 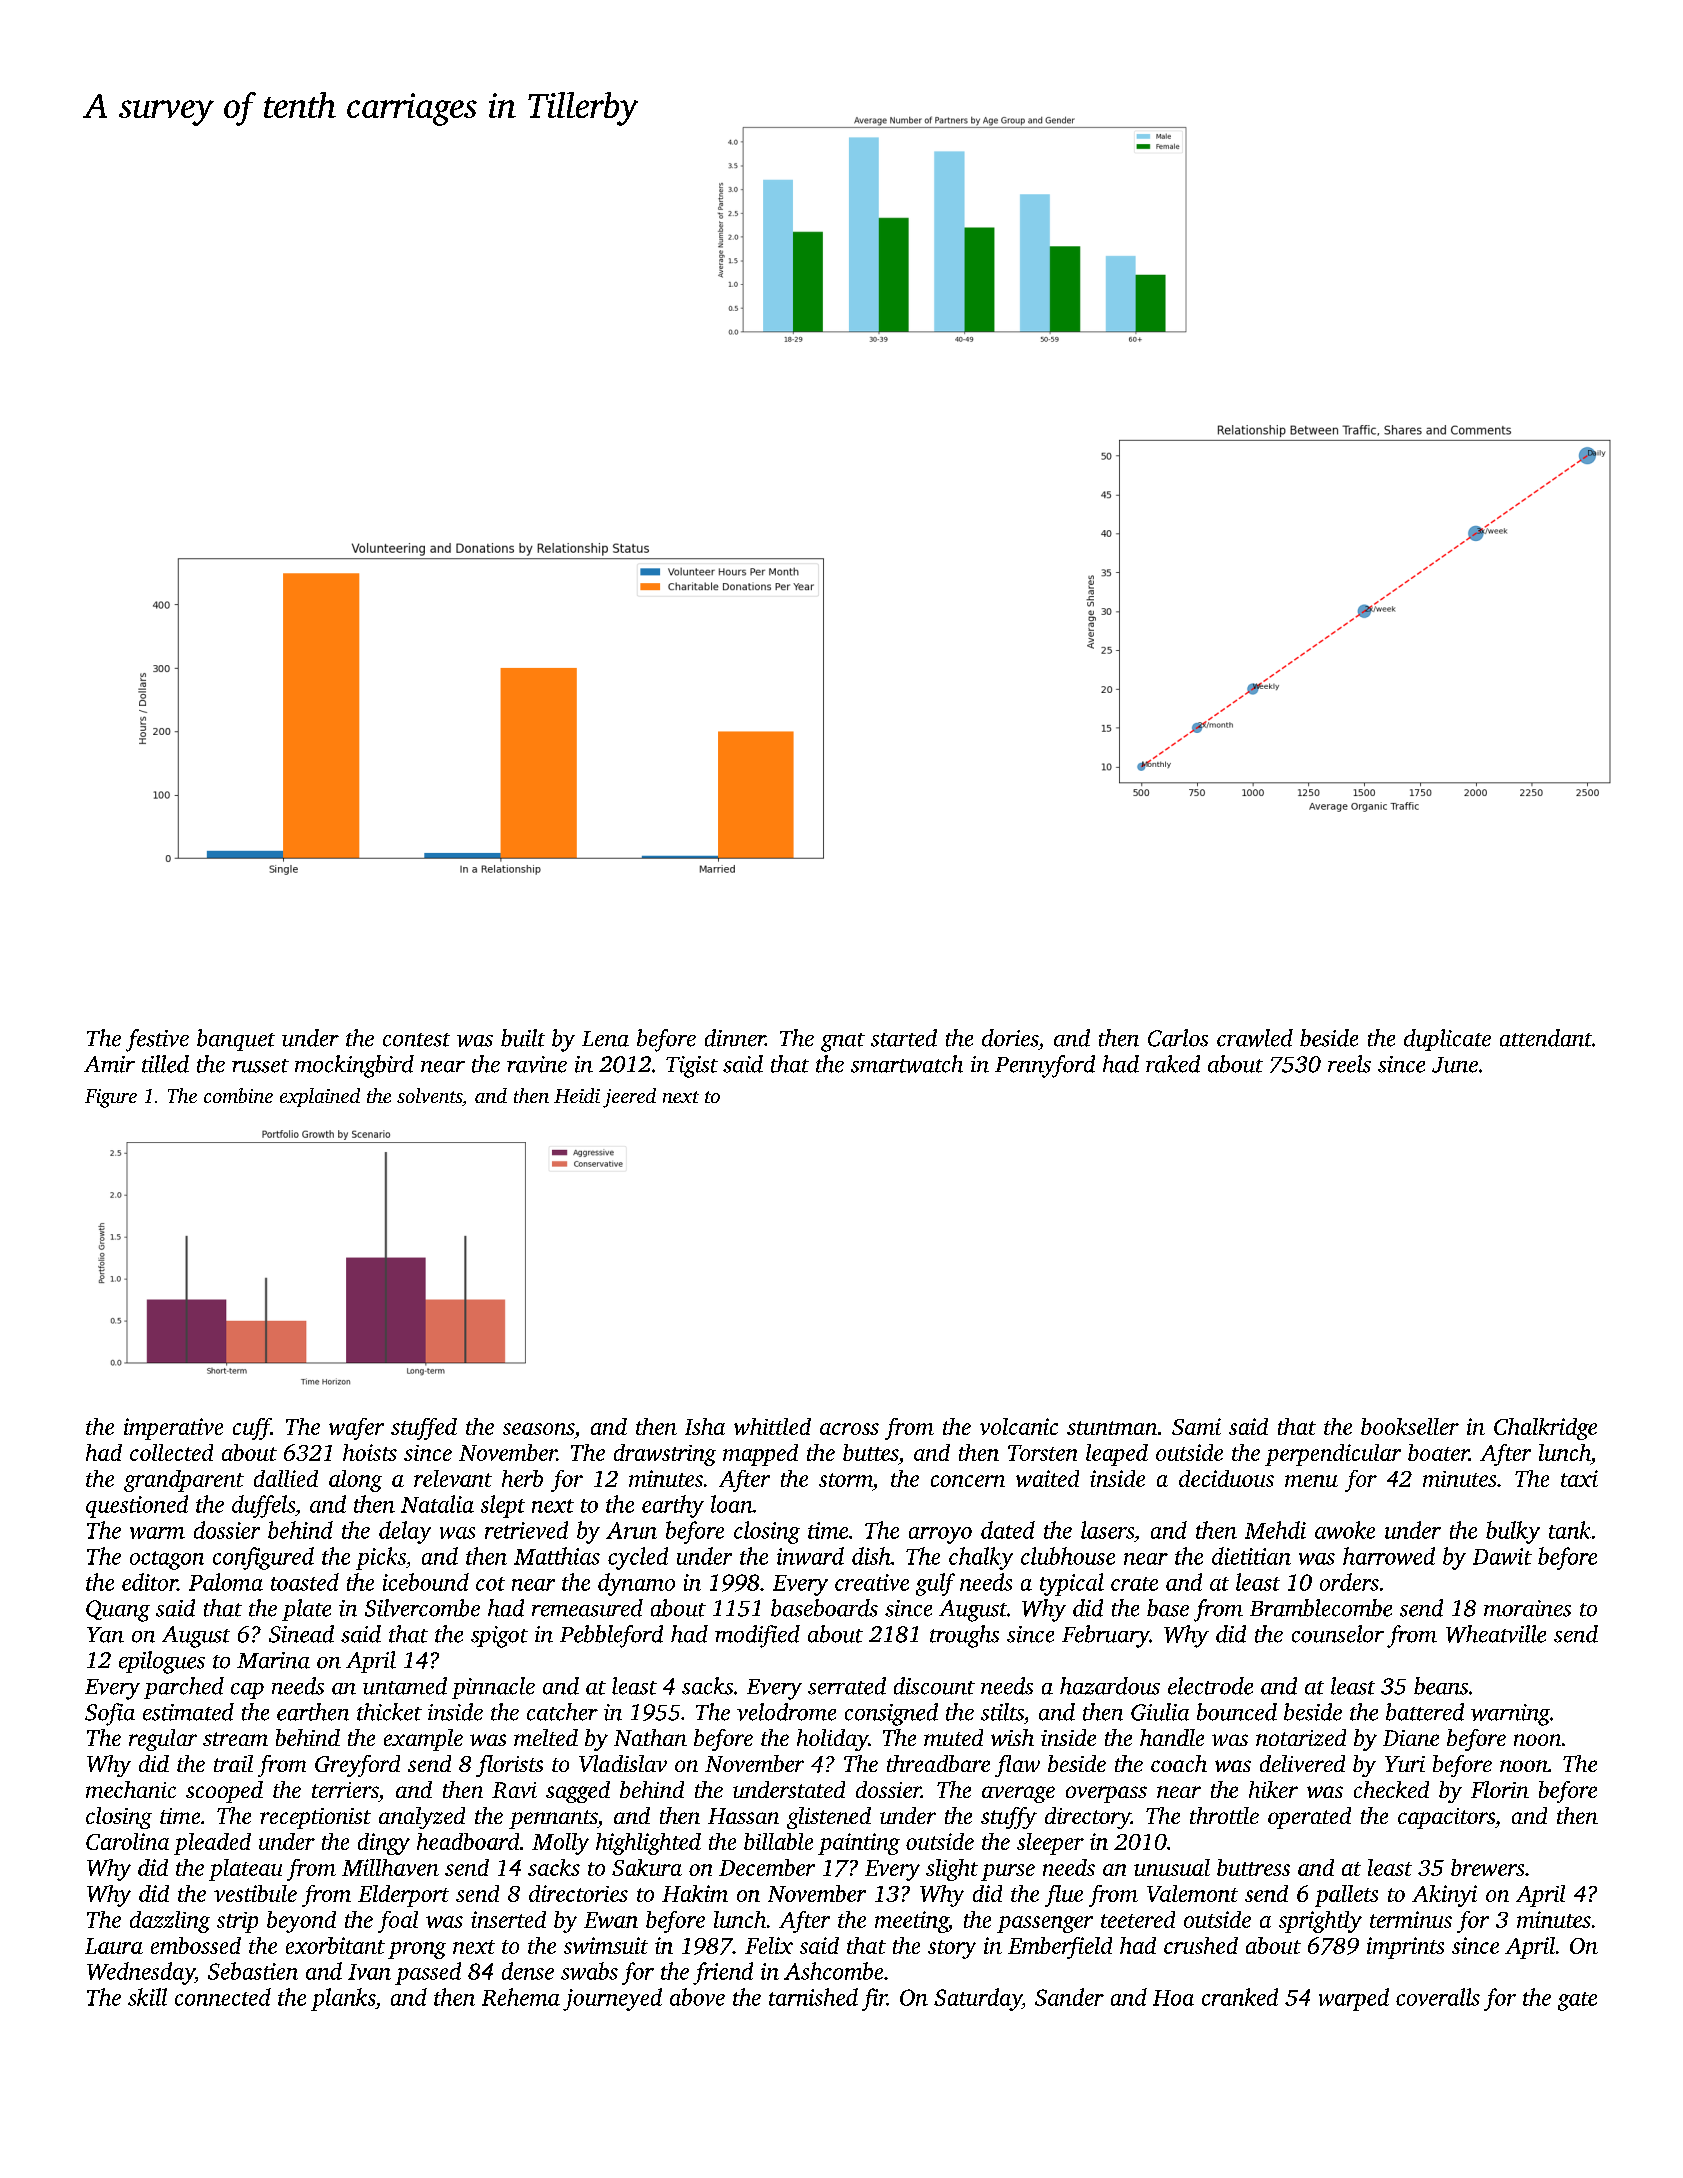 I want to click on boater, so click(x=1438, y=1452).
